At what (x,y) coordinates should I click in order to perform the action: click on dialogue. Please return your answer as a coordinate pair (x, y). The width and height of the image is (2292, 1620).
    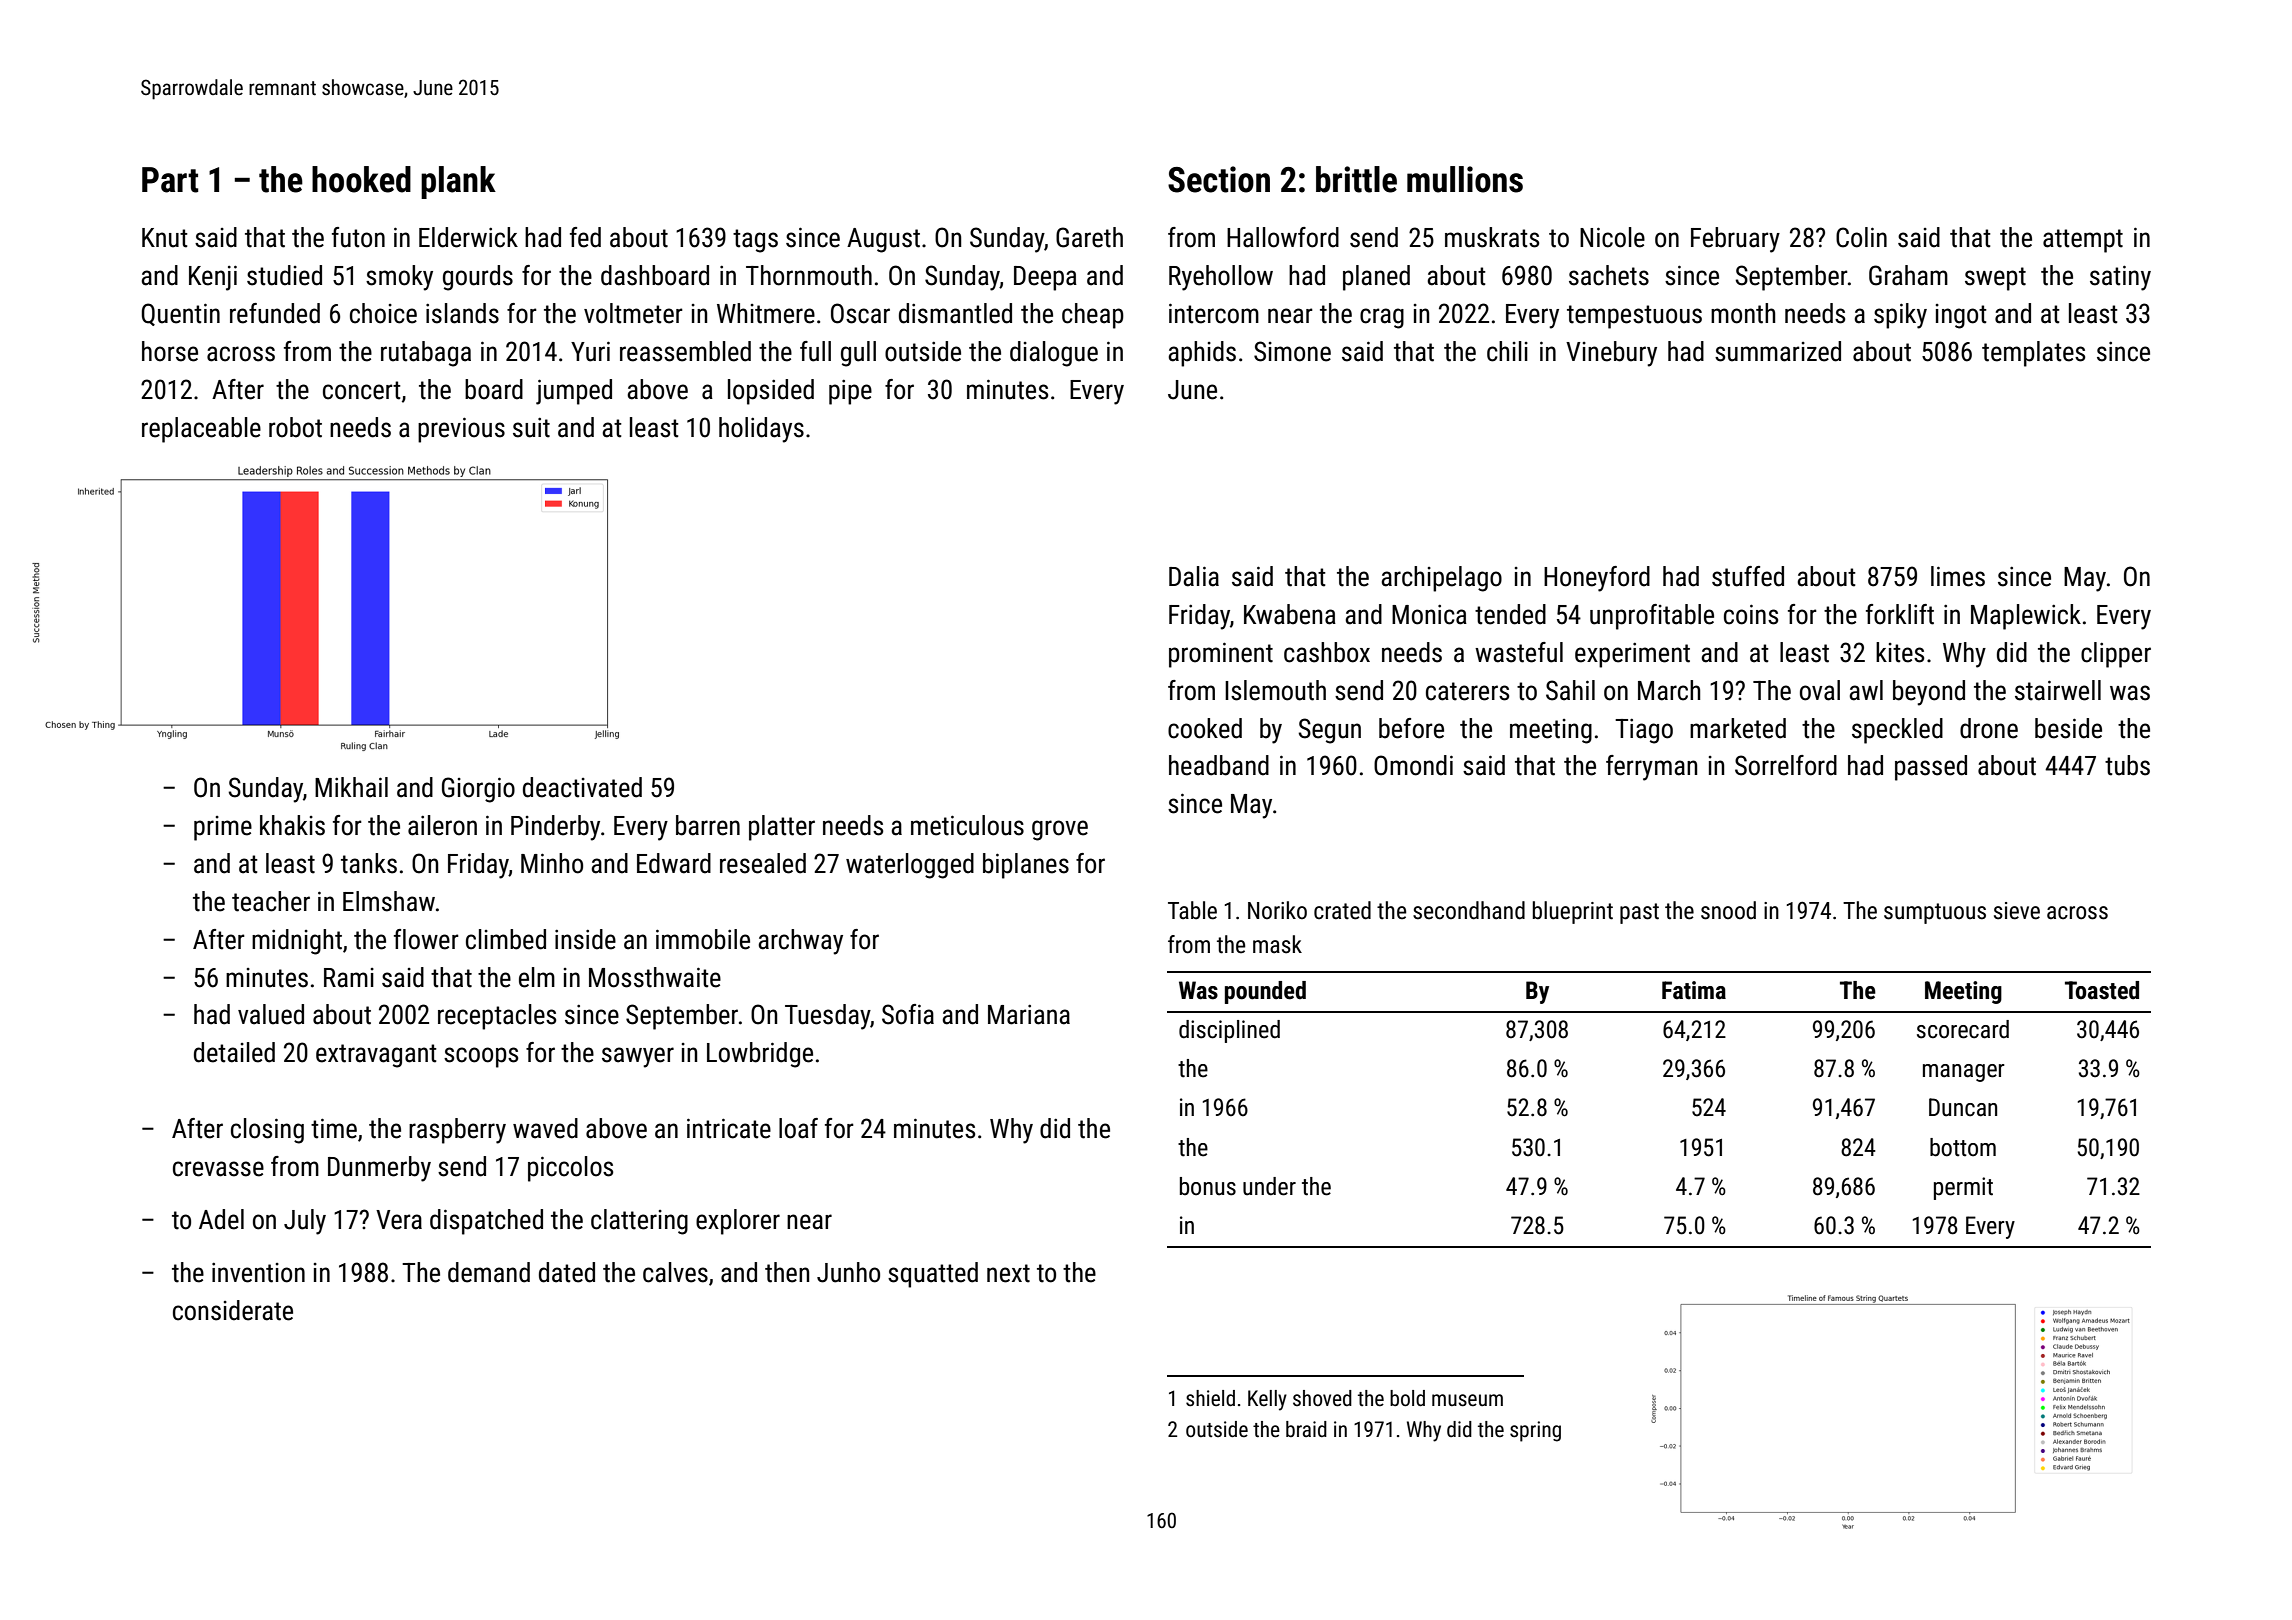
    Looking at the image, I should click on (1054, 354).
